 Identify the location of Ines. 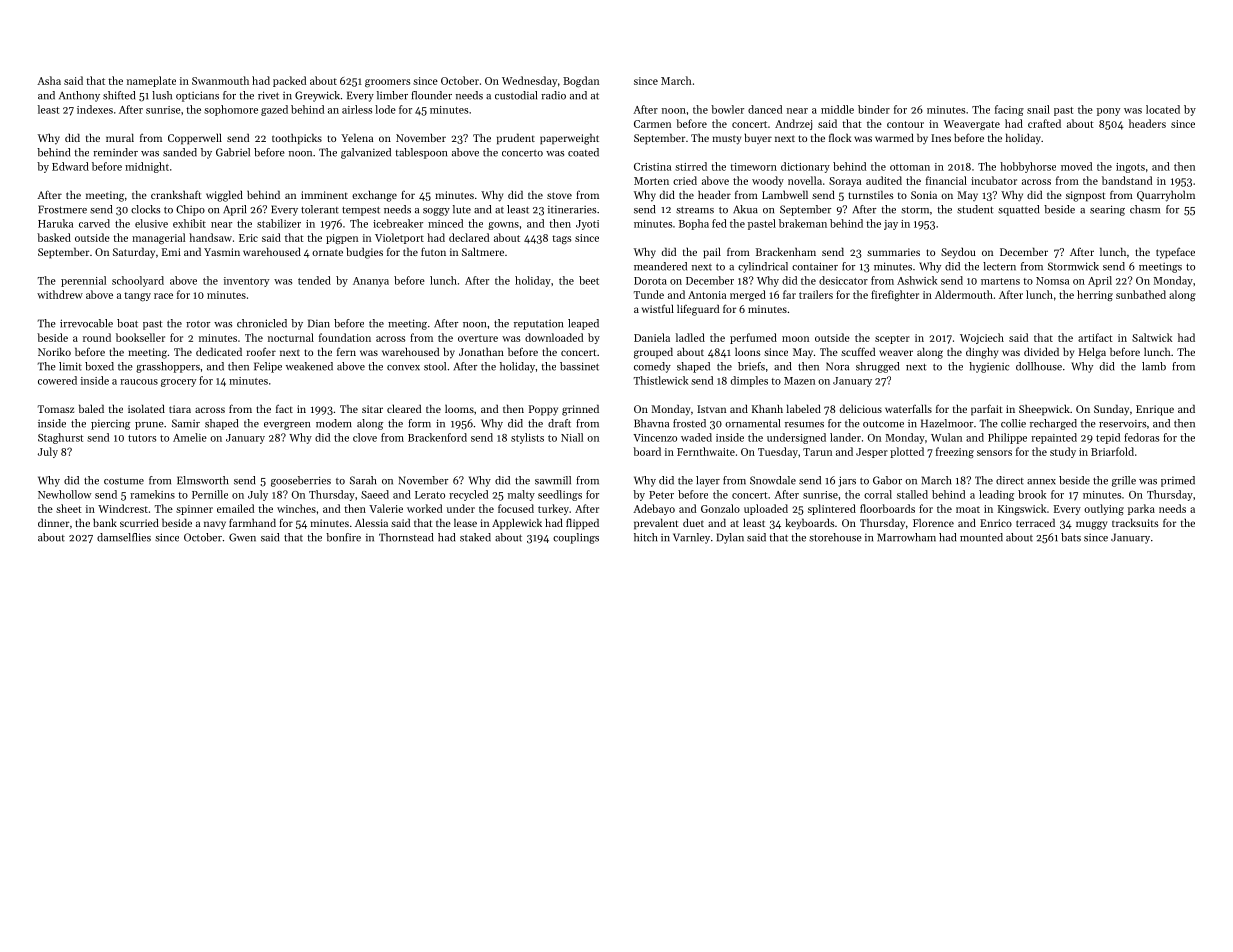
(941, 138).
